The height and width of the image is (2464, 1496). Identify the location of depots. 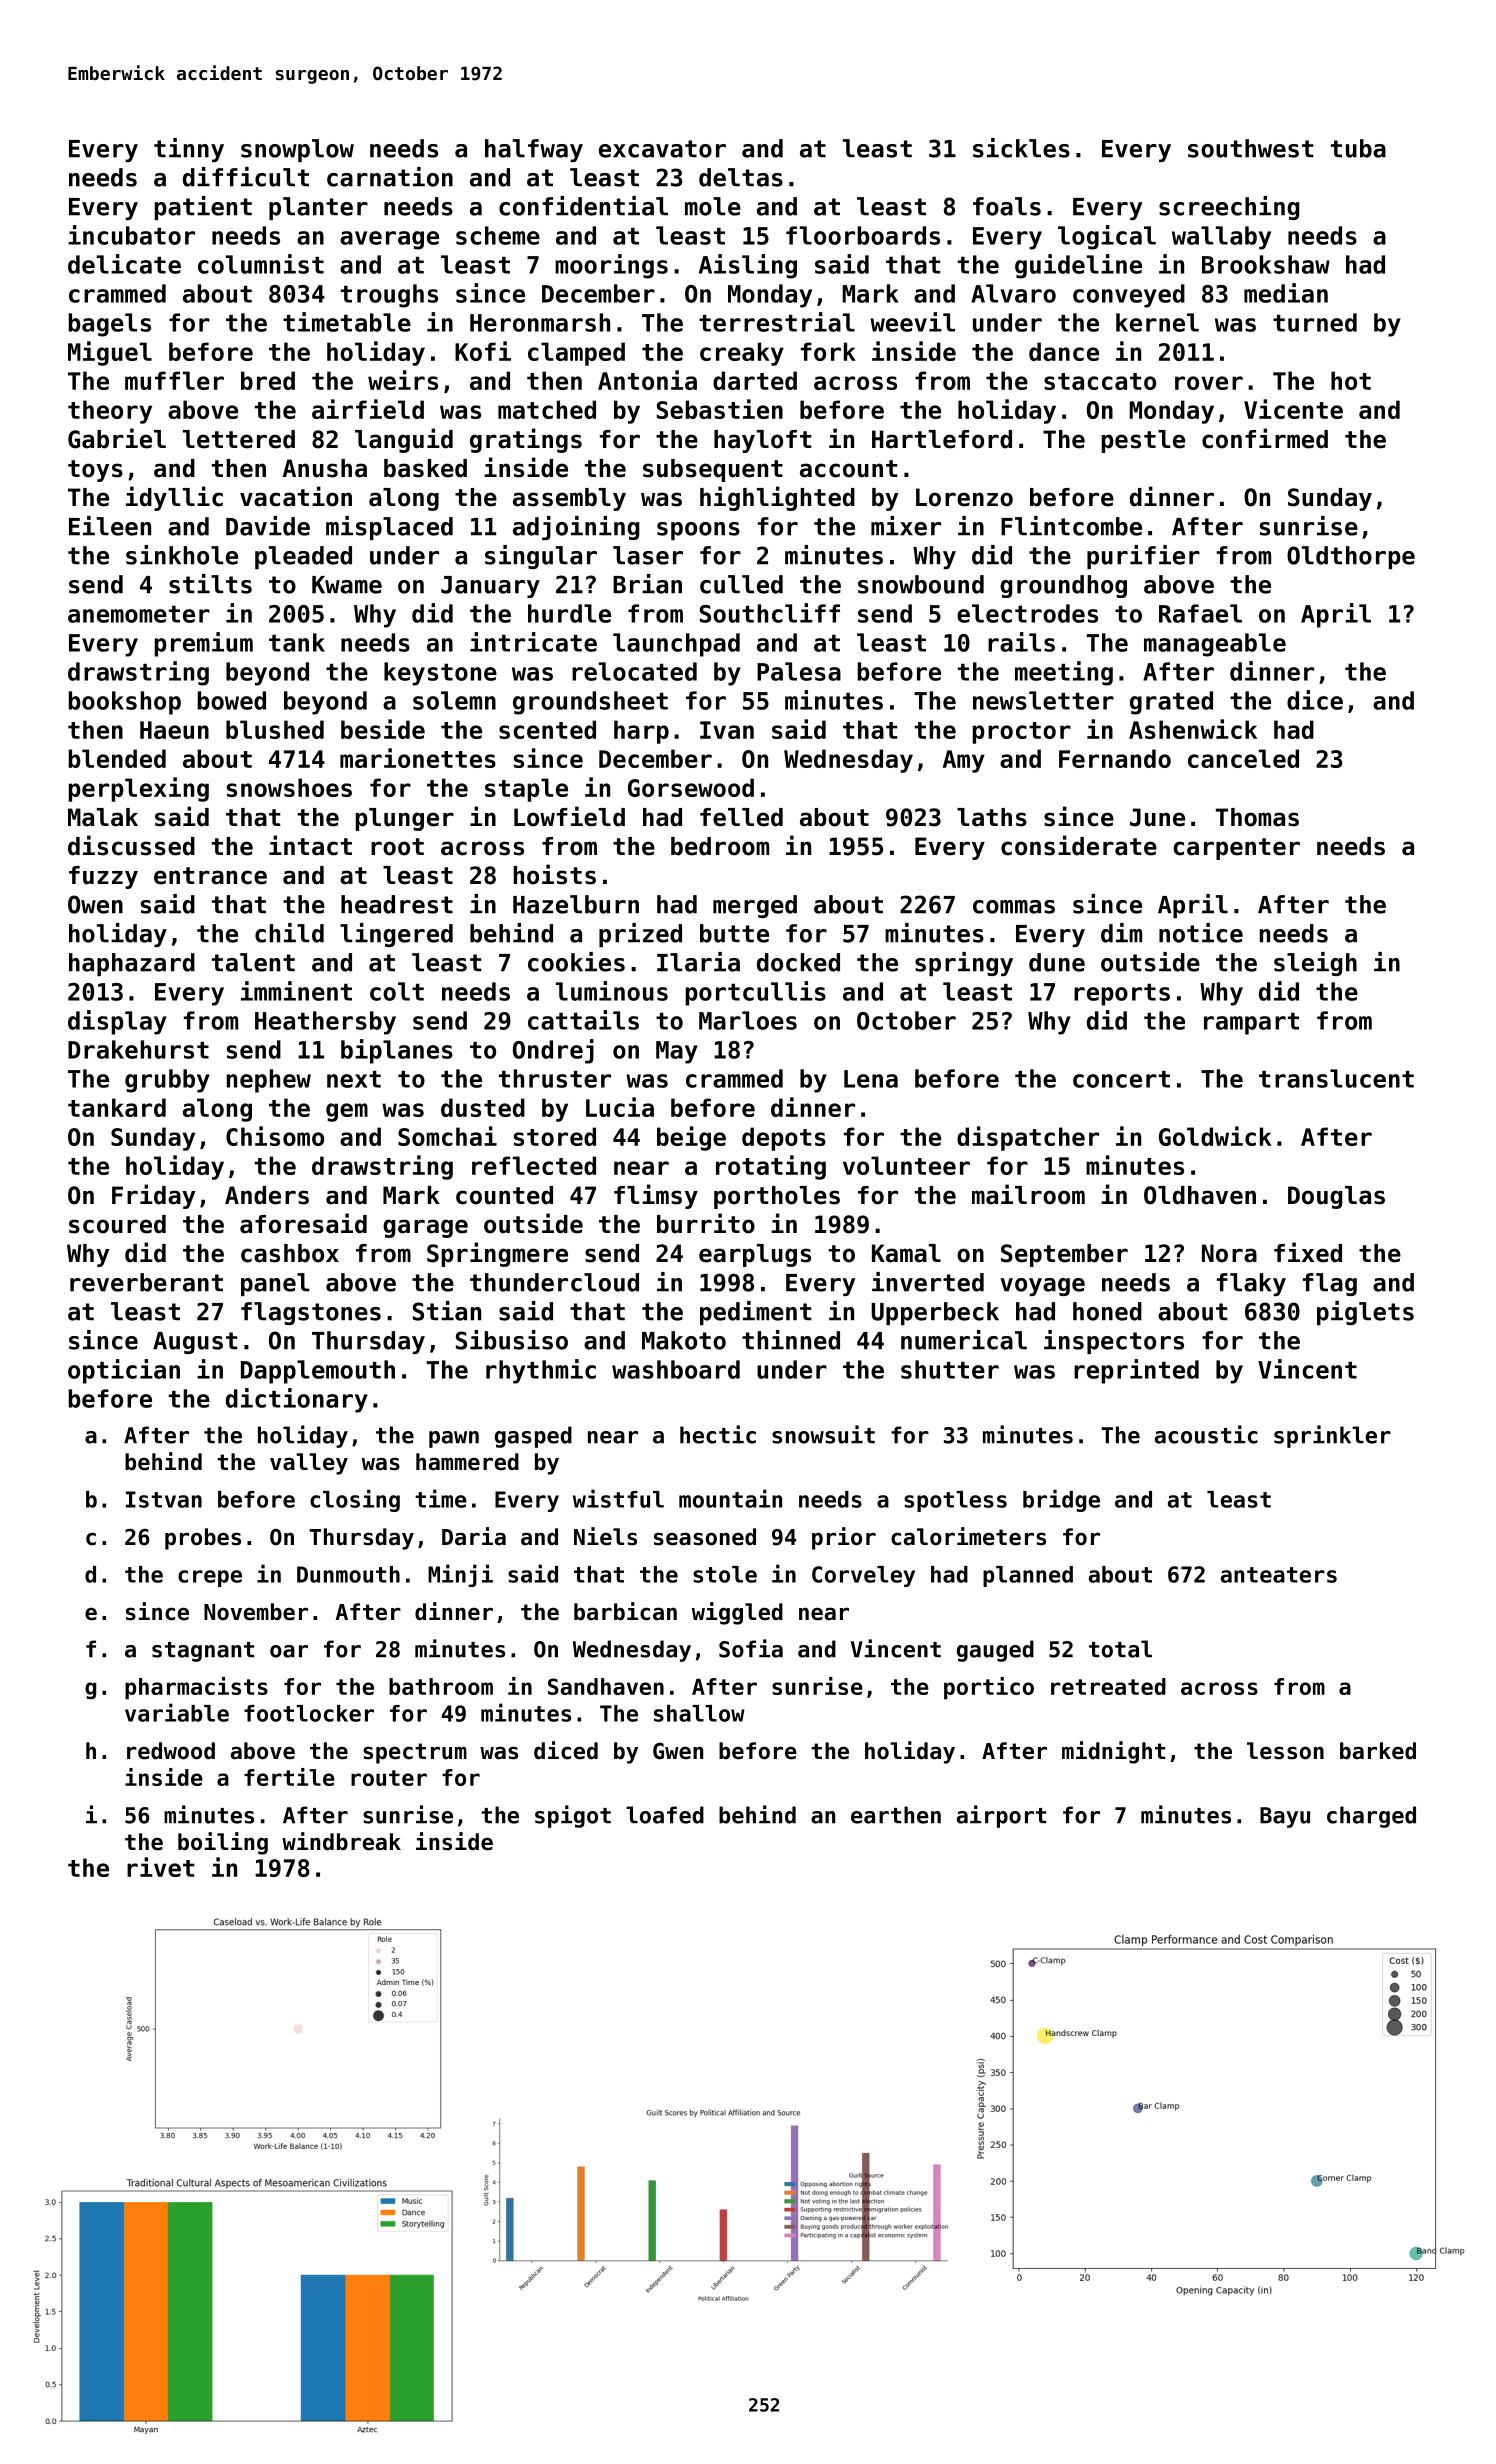
(784, 1139).
